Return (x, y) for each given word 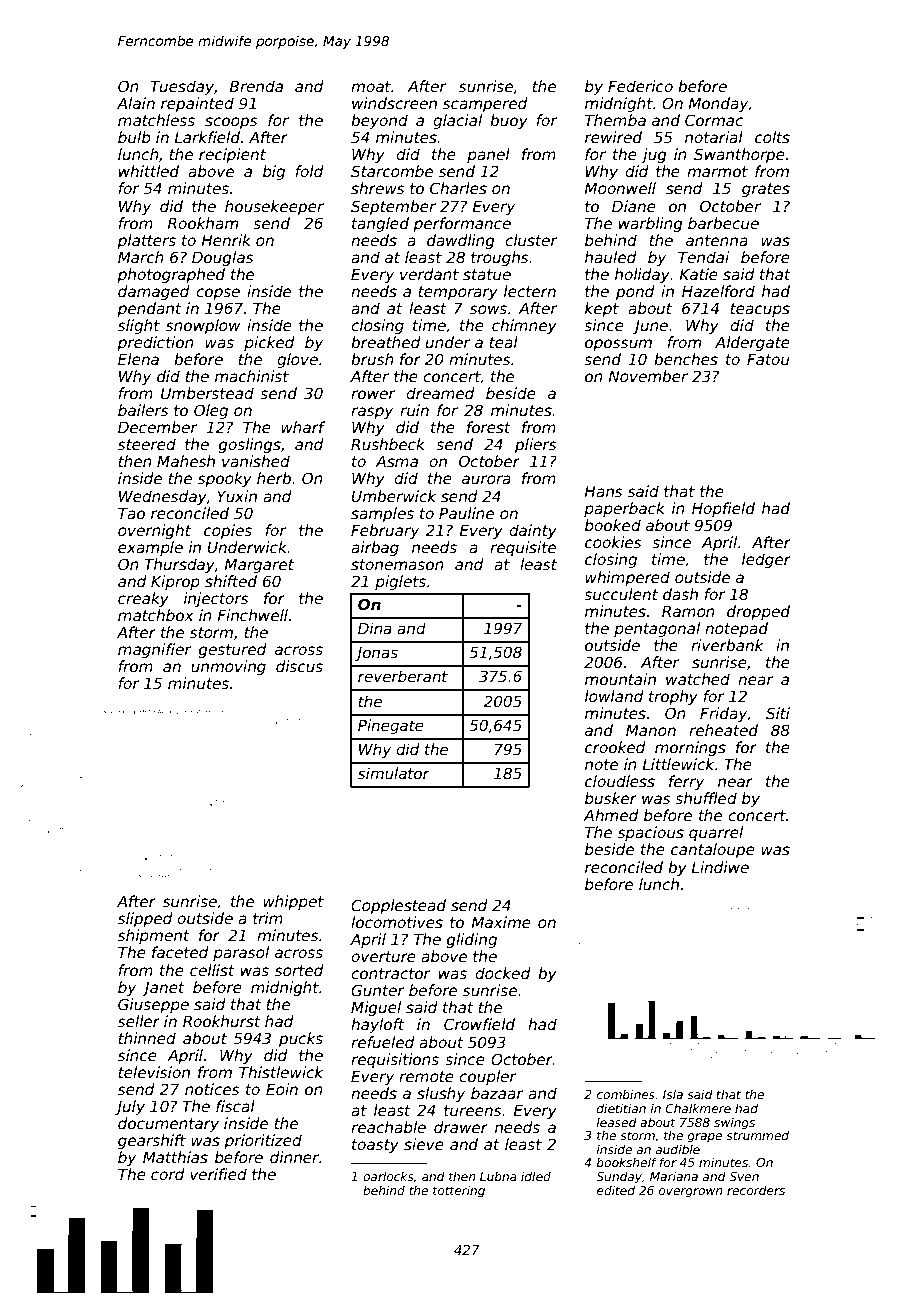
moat (371, 86)
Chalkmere (698, 1108)
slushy (441, 1094)
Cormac (714, 120)
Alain (136, 103)
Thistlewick (281, 1072)
